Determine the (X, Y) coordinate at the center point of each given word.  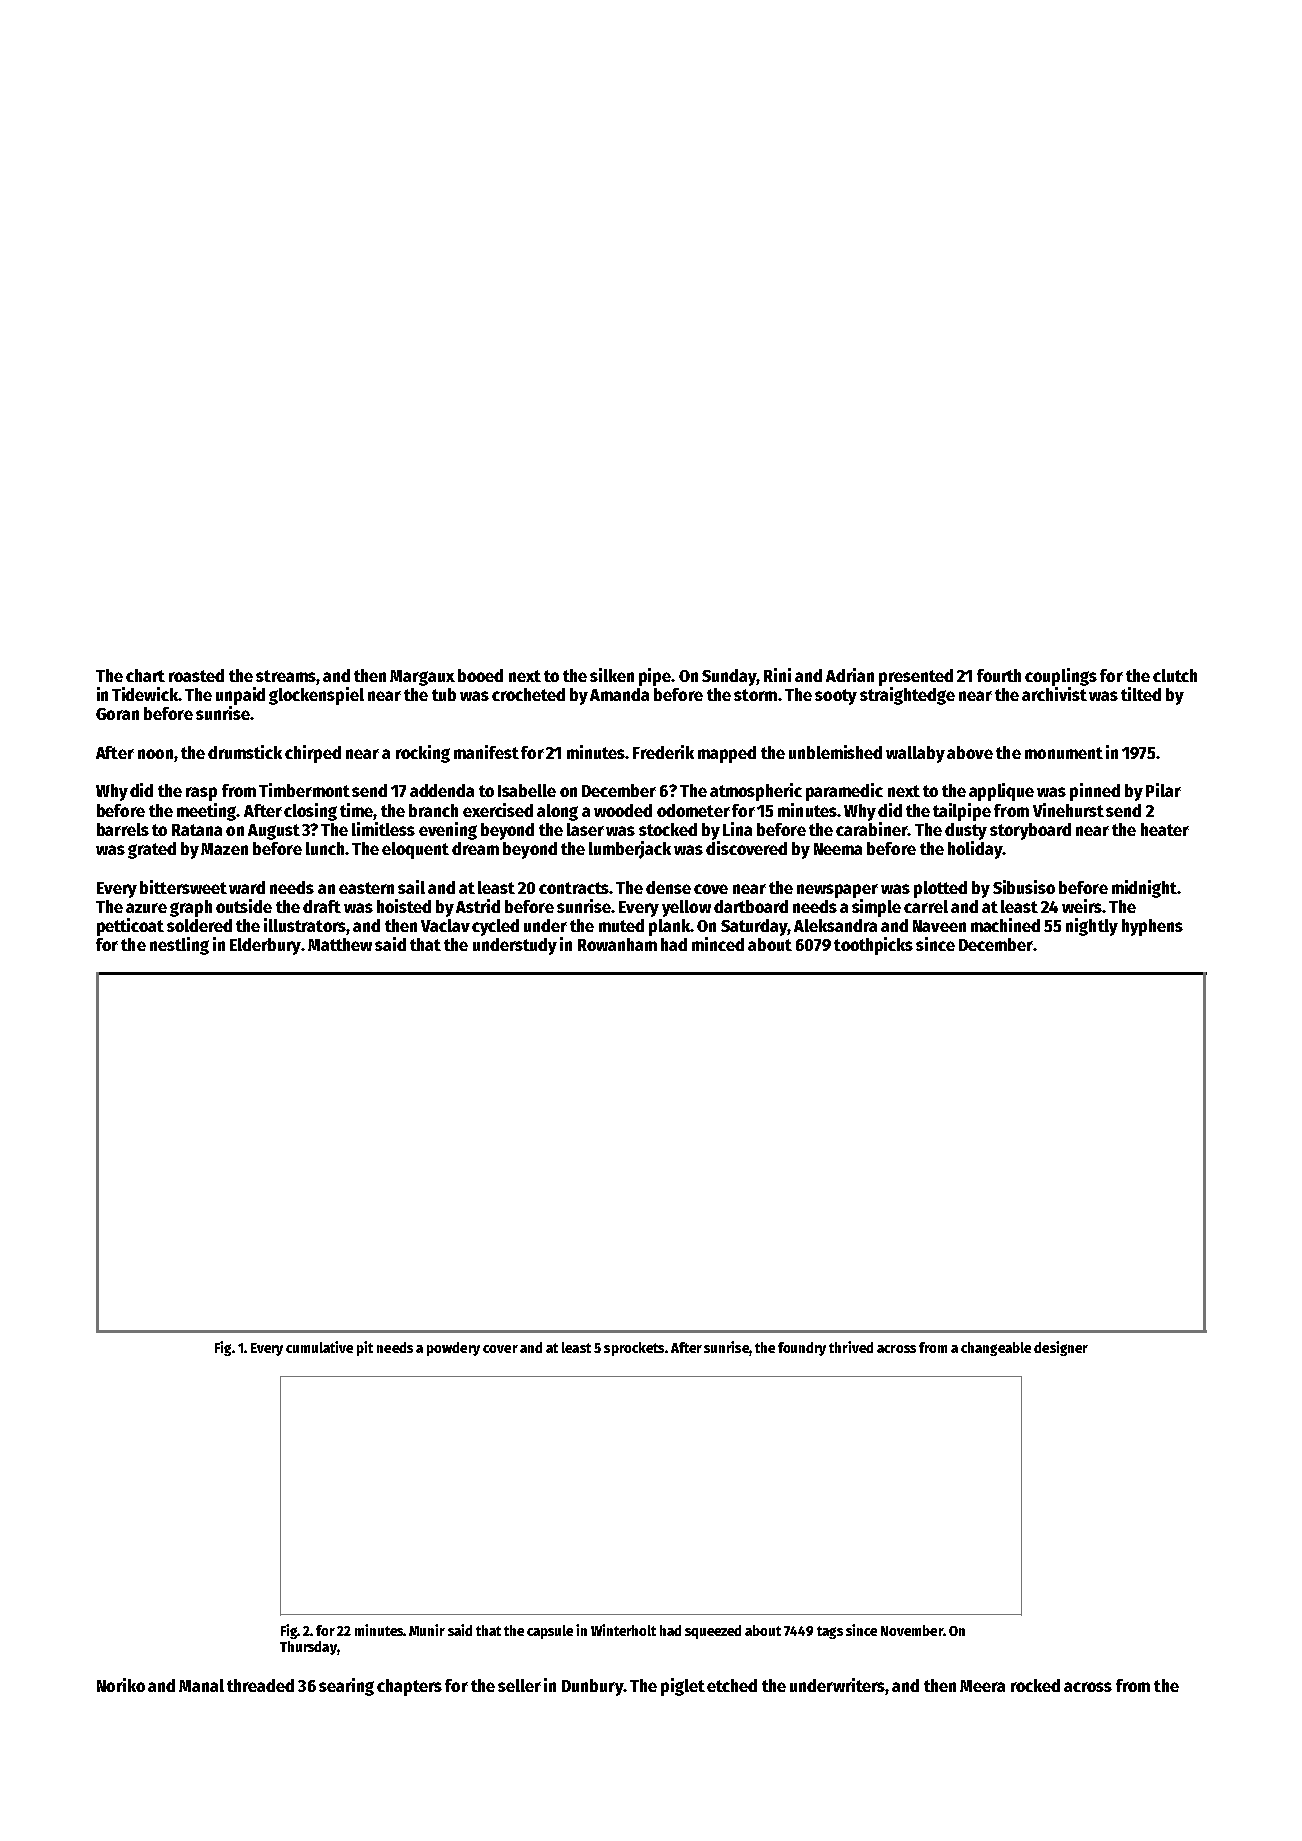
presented (916, 677)
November (912, 1630)
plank (669, 927)
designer (1061, 1348)
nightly (1092, 927)
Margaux (422, 678)
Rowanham (617, 944)
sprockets (634, 1349)
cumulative (319, 1347)
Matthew (340, 944)
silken (612, 675)
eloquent (415, 850)
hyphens (1152, 927)
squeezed (713, 1632)
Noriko (121, 1685)
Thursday (308, 1648)
